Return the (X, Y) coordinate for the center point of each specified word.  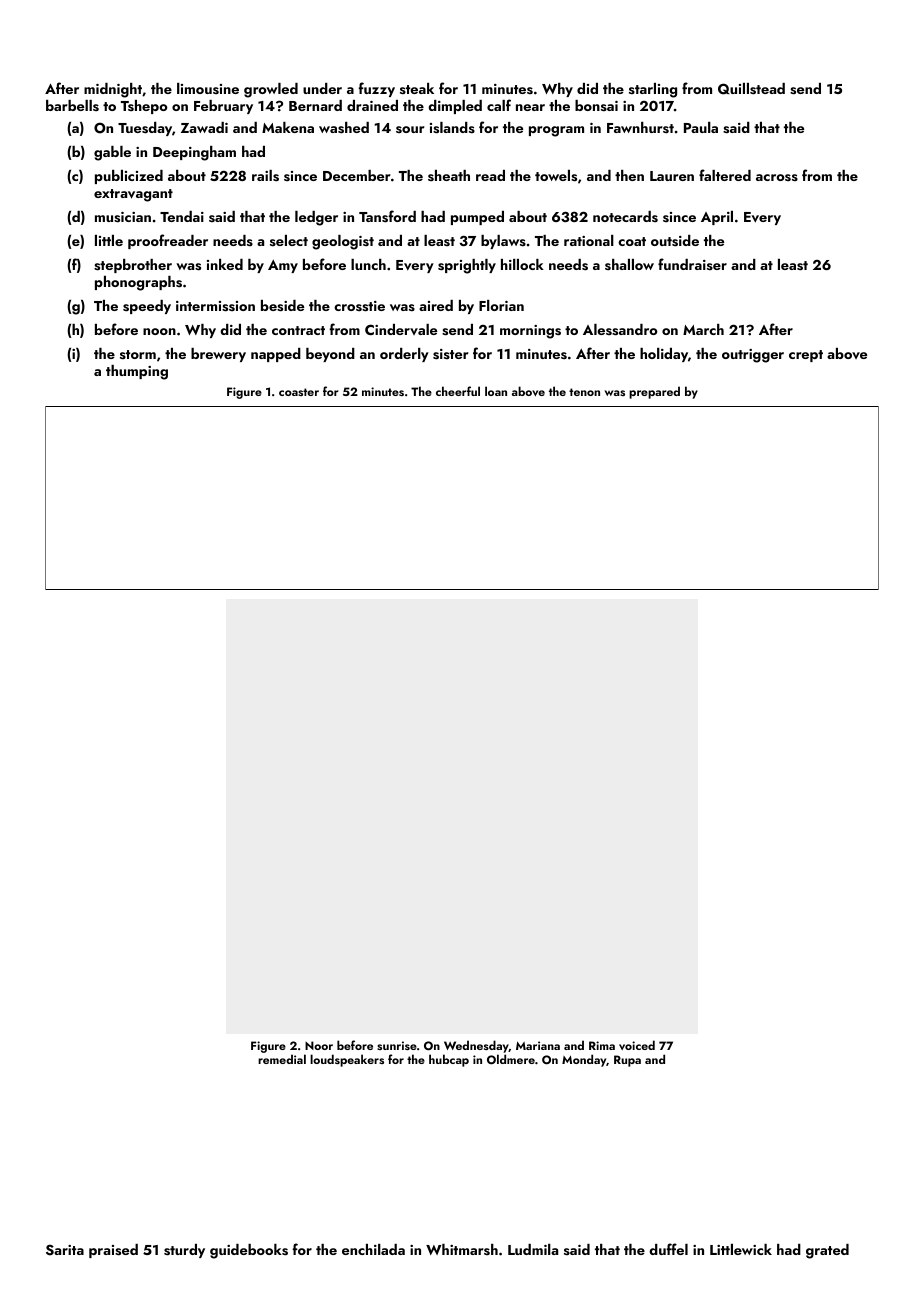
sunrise (397, 1045)
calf (499, 105)
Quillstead (751, 89)
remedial (282, 1059)
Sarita (65, 1250)
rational (589, 240)
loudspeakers (347, 1060)
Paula (701, 127)
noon (159, 331)
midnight (113, 90)
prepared (654, 392)
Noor (319, 1045)
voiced (637, 1045)
